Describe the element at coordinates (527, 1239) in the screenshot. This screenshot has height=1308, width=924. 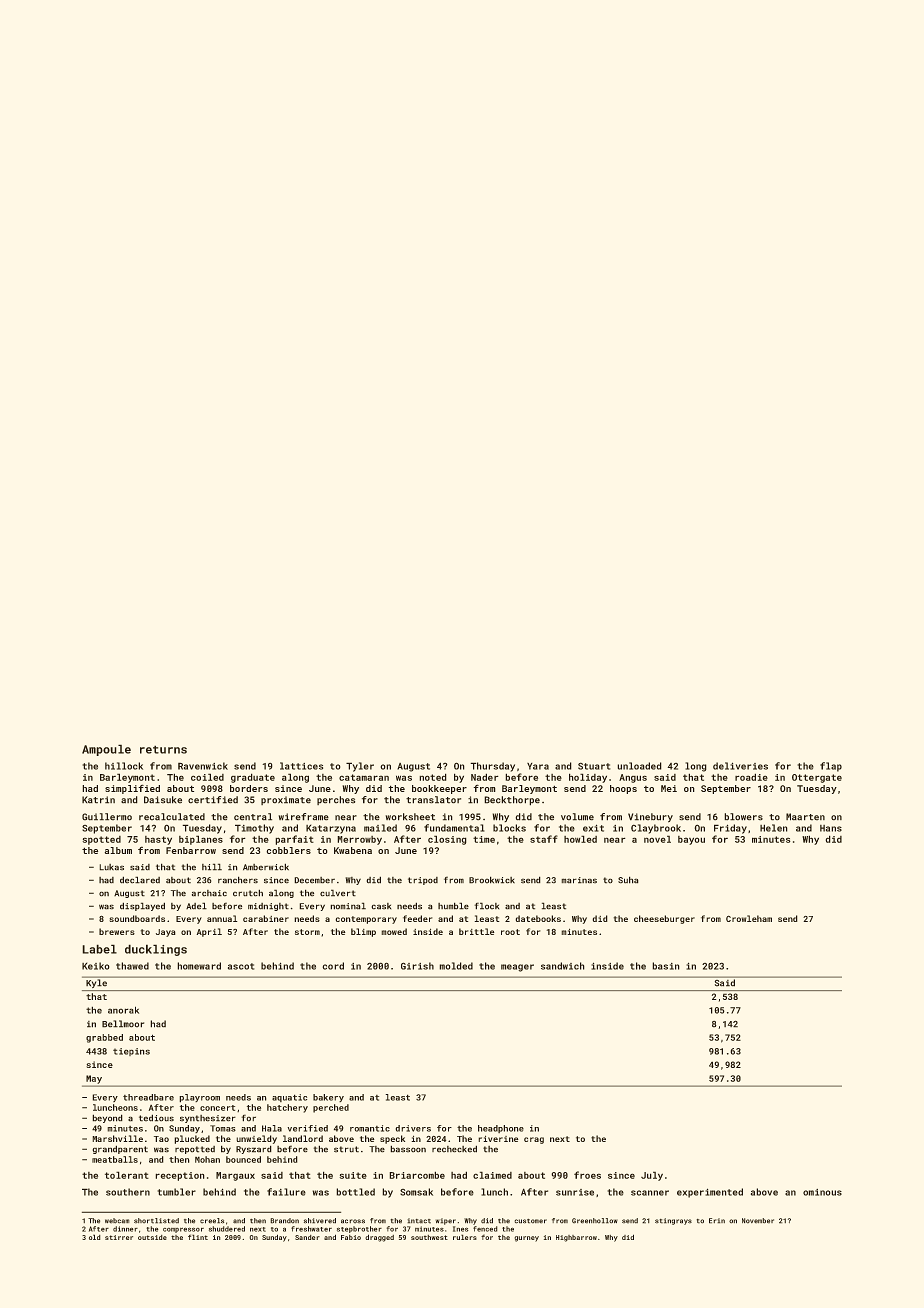
I see `gurney` at that location.
